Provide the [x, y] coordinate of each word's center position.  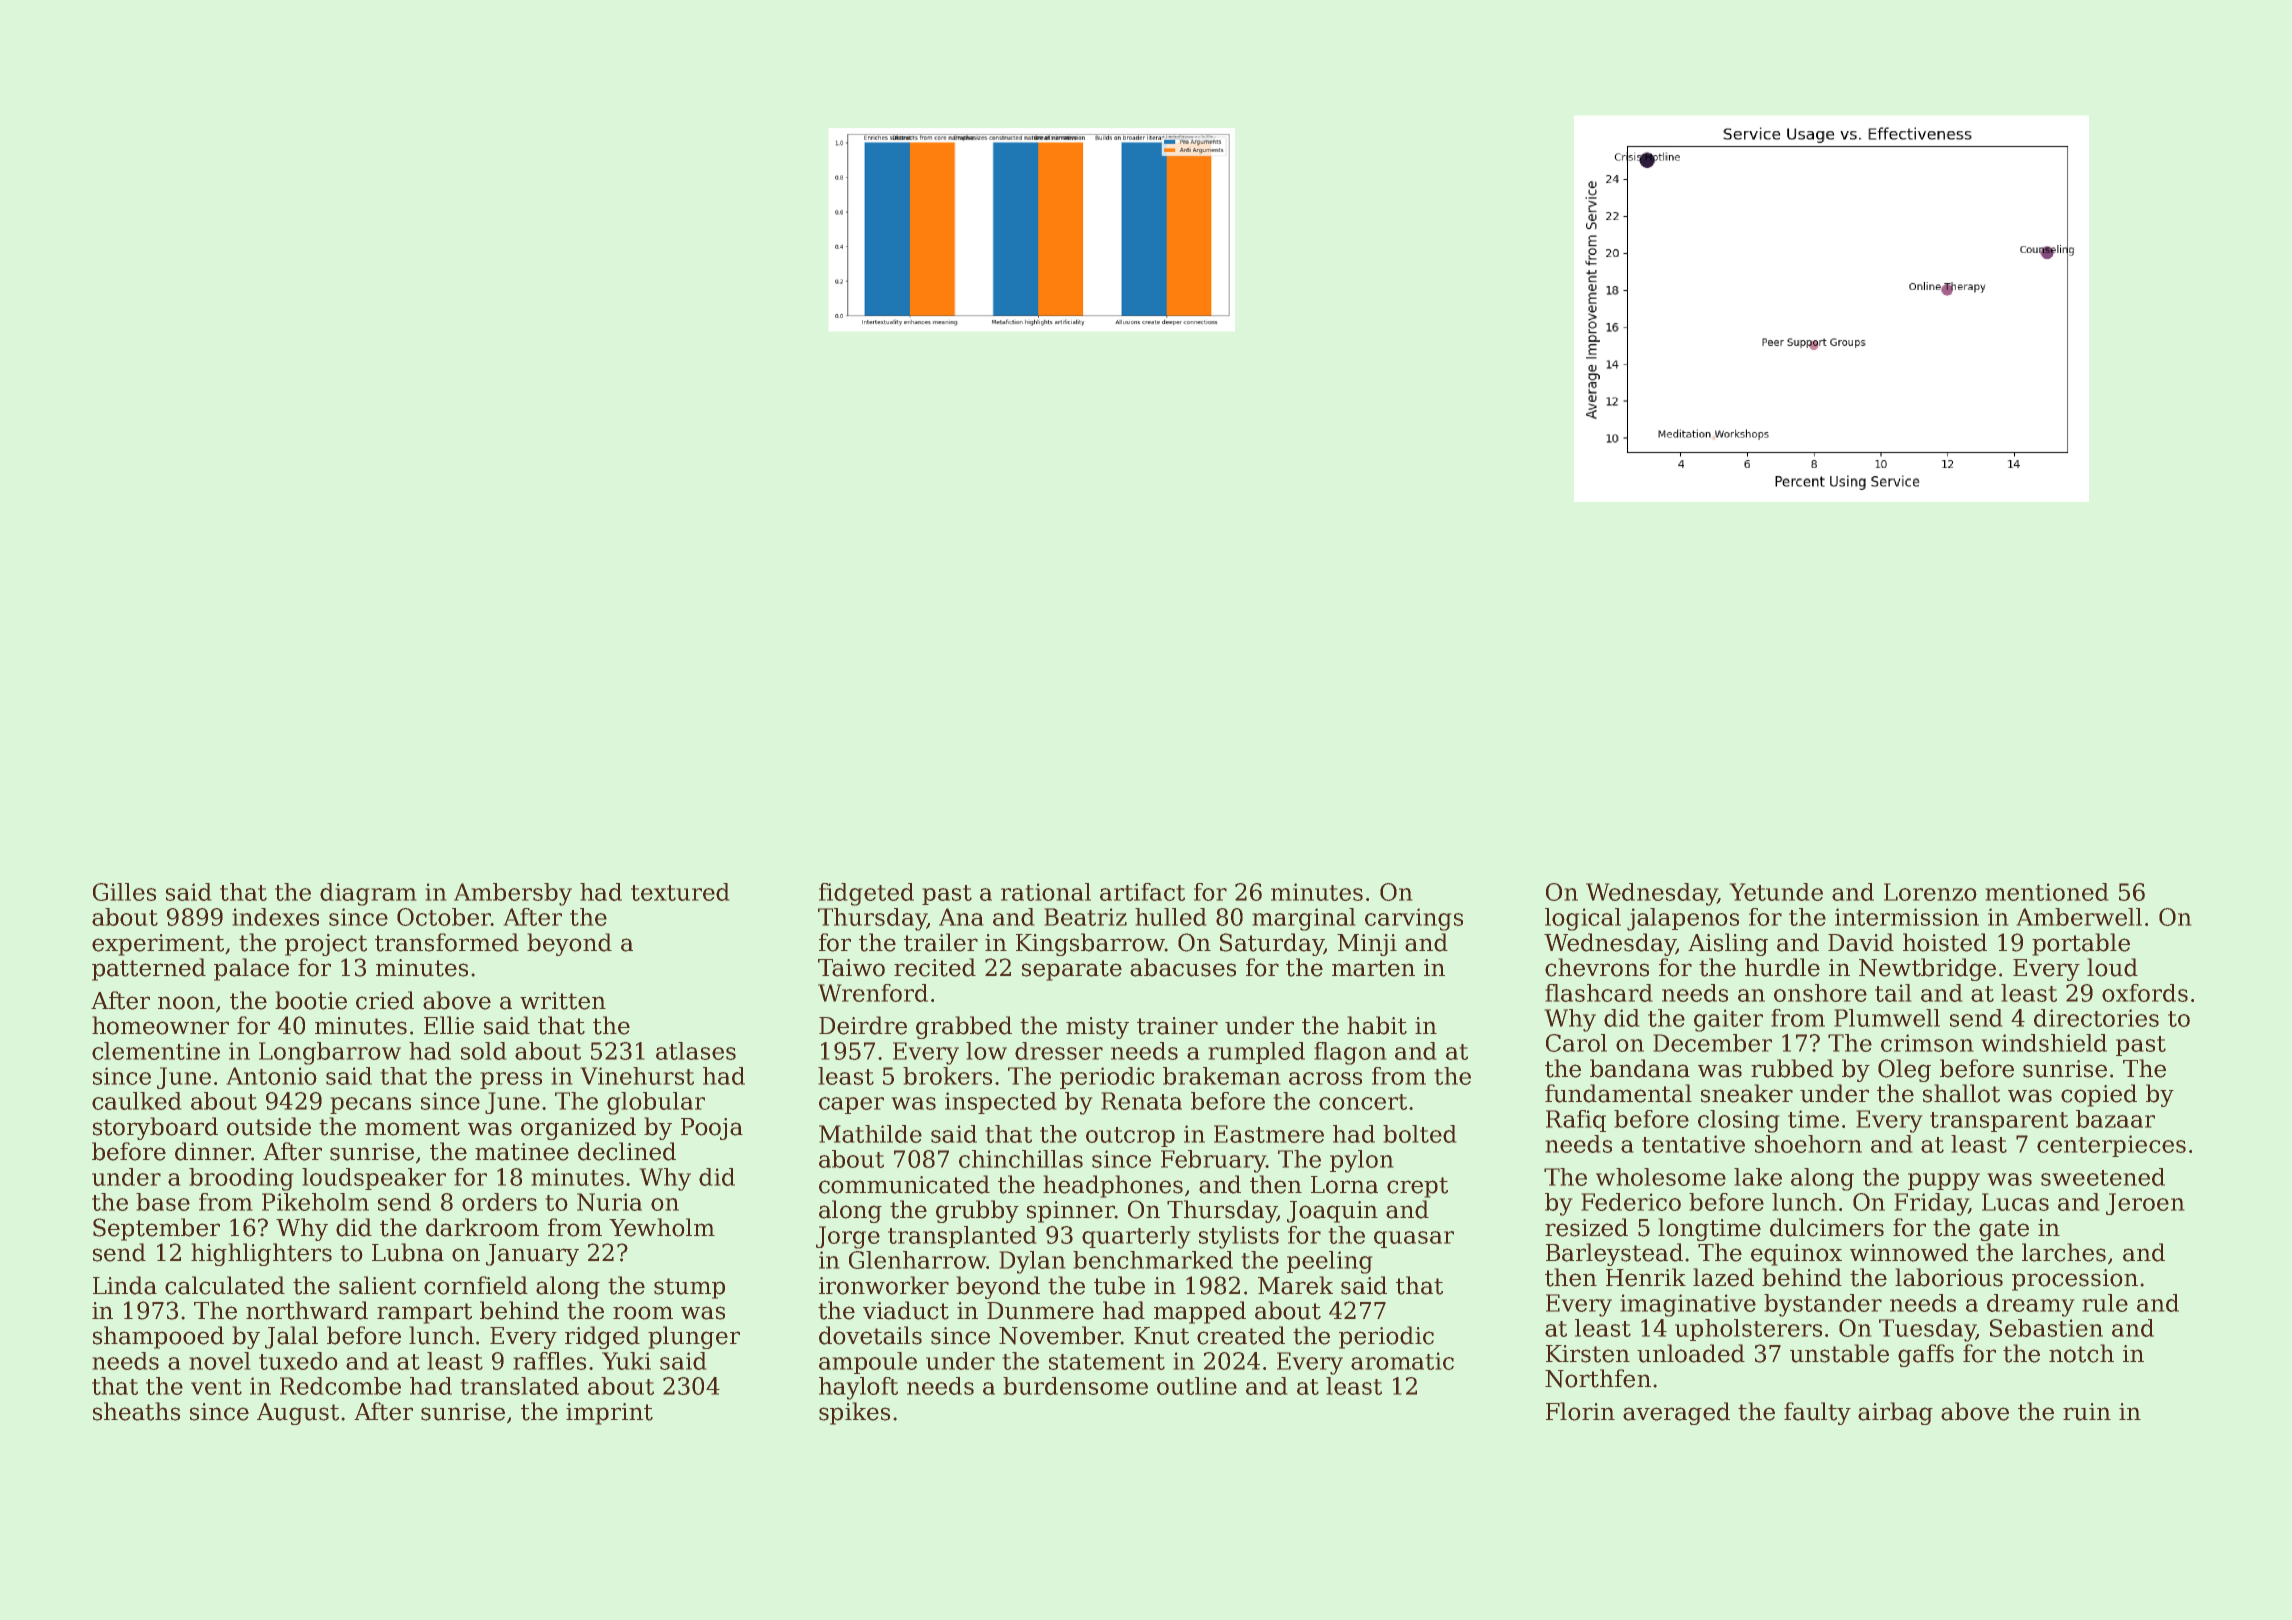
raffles [550, 1361]
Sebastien [2046, 1328]
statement [1107, 1362]
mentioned [2047, 892]
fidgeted [866, 894]
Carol [1576, 1043]
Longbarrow [330, 1053]
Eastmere [1269, 1134]
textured [680, 892]
